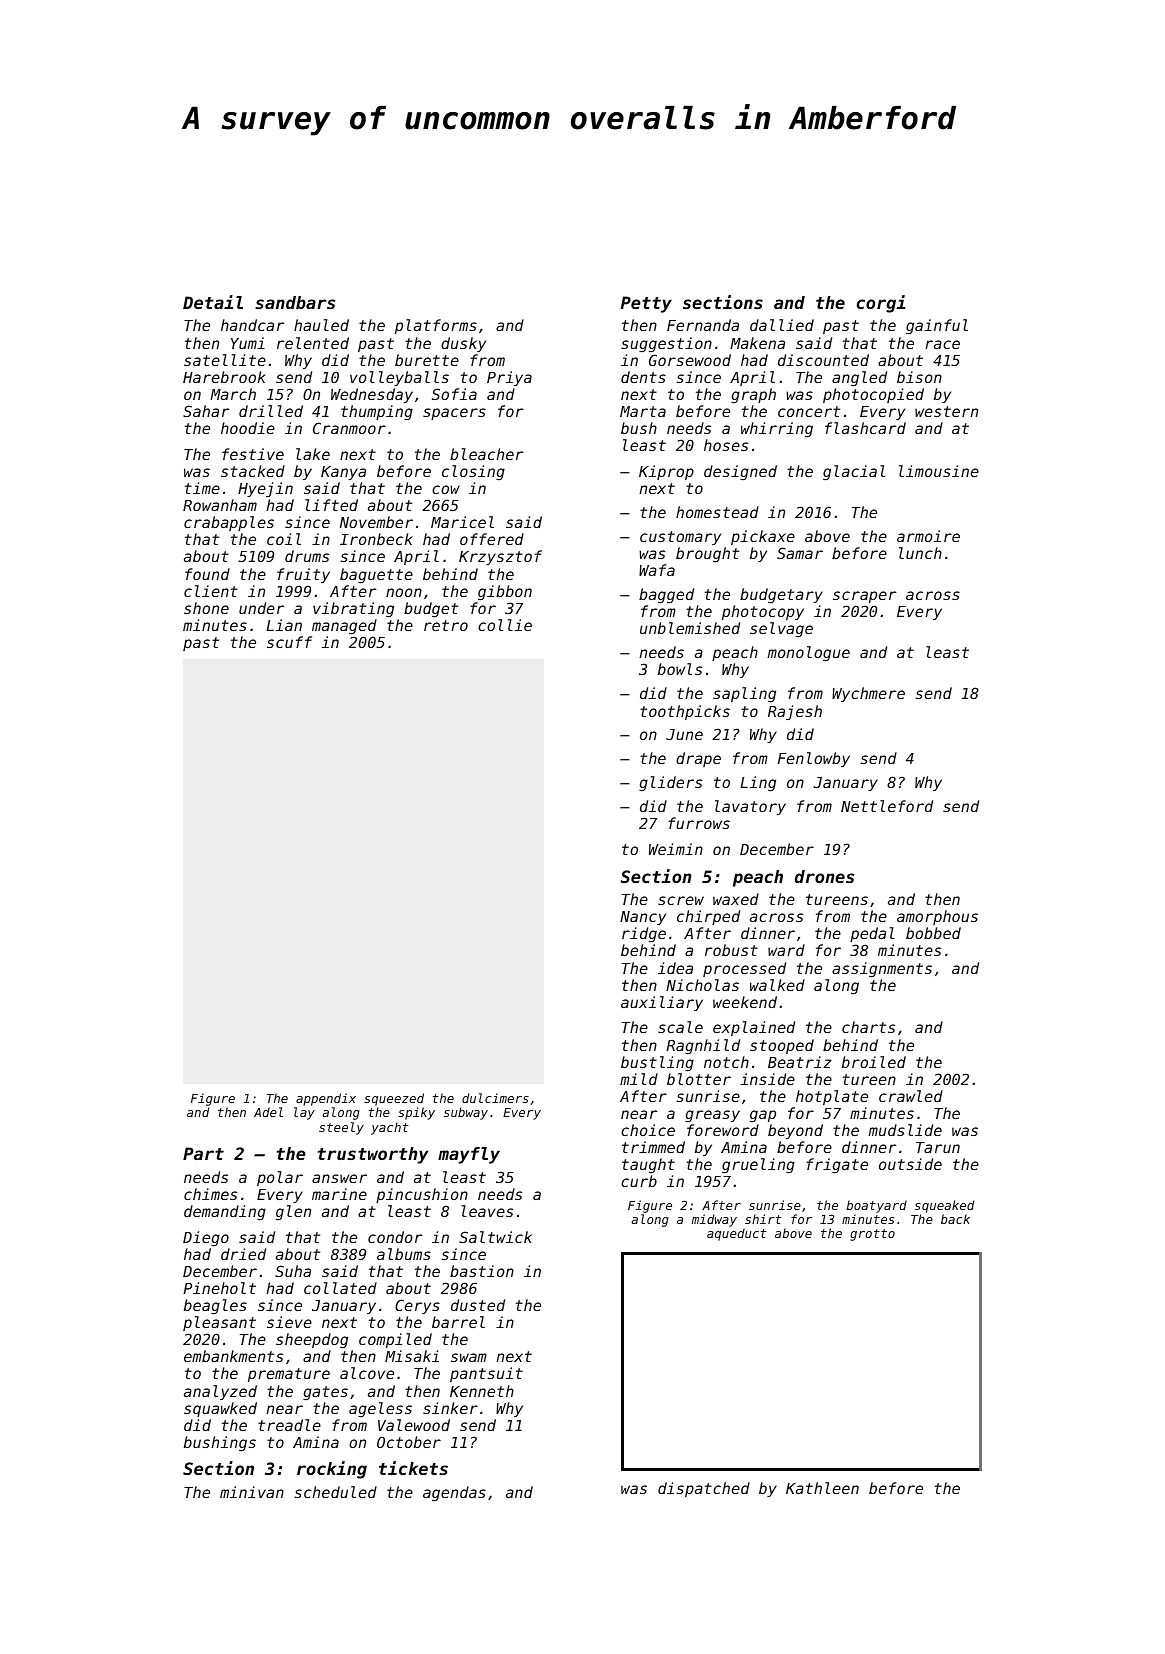  Describe the element at coordinates (505, 592) in the document. I see `gibbon` at that location.
